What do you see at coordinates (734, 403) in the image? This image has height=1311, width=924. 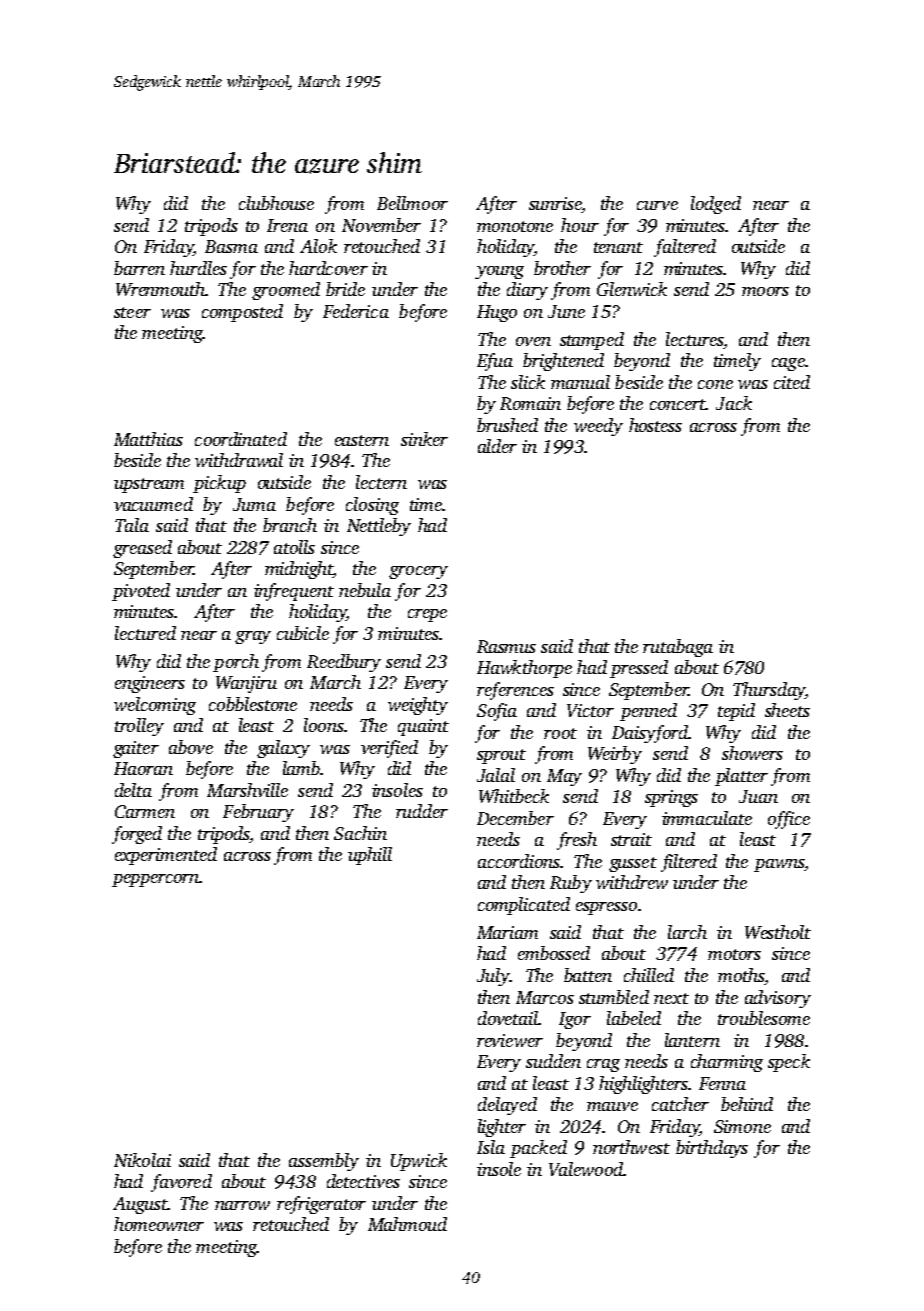 I see `Jack` at bounding box center [734, 403].
